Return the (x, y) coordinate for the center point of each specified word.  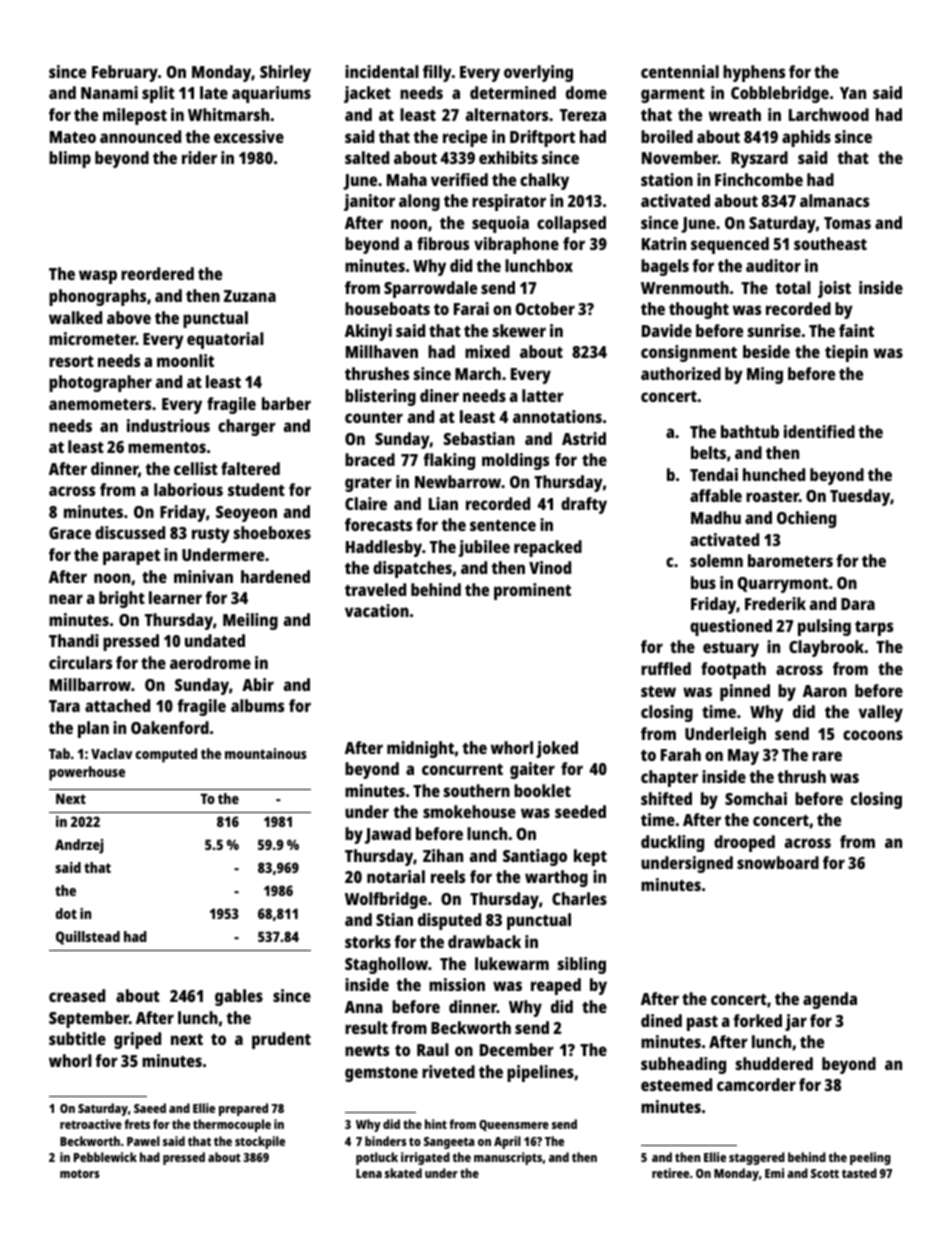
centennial (680, 71)
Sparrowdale (430, 289)
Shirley (285, 73)
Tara (64, 706)
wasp (98, 277)
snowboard (778, 862)
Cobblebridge (780, 94)
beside (766, 351)
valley (881, 713)
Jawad (388, 835)
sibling (582, 965)
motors (80, 1173)
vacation (377, 610)
